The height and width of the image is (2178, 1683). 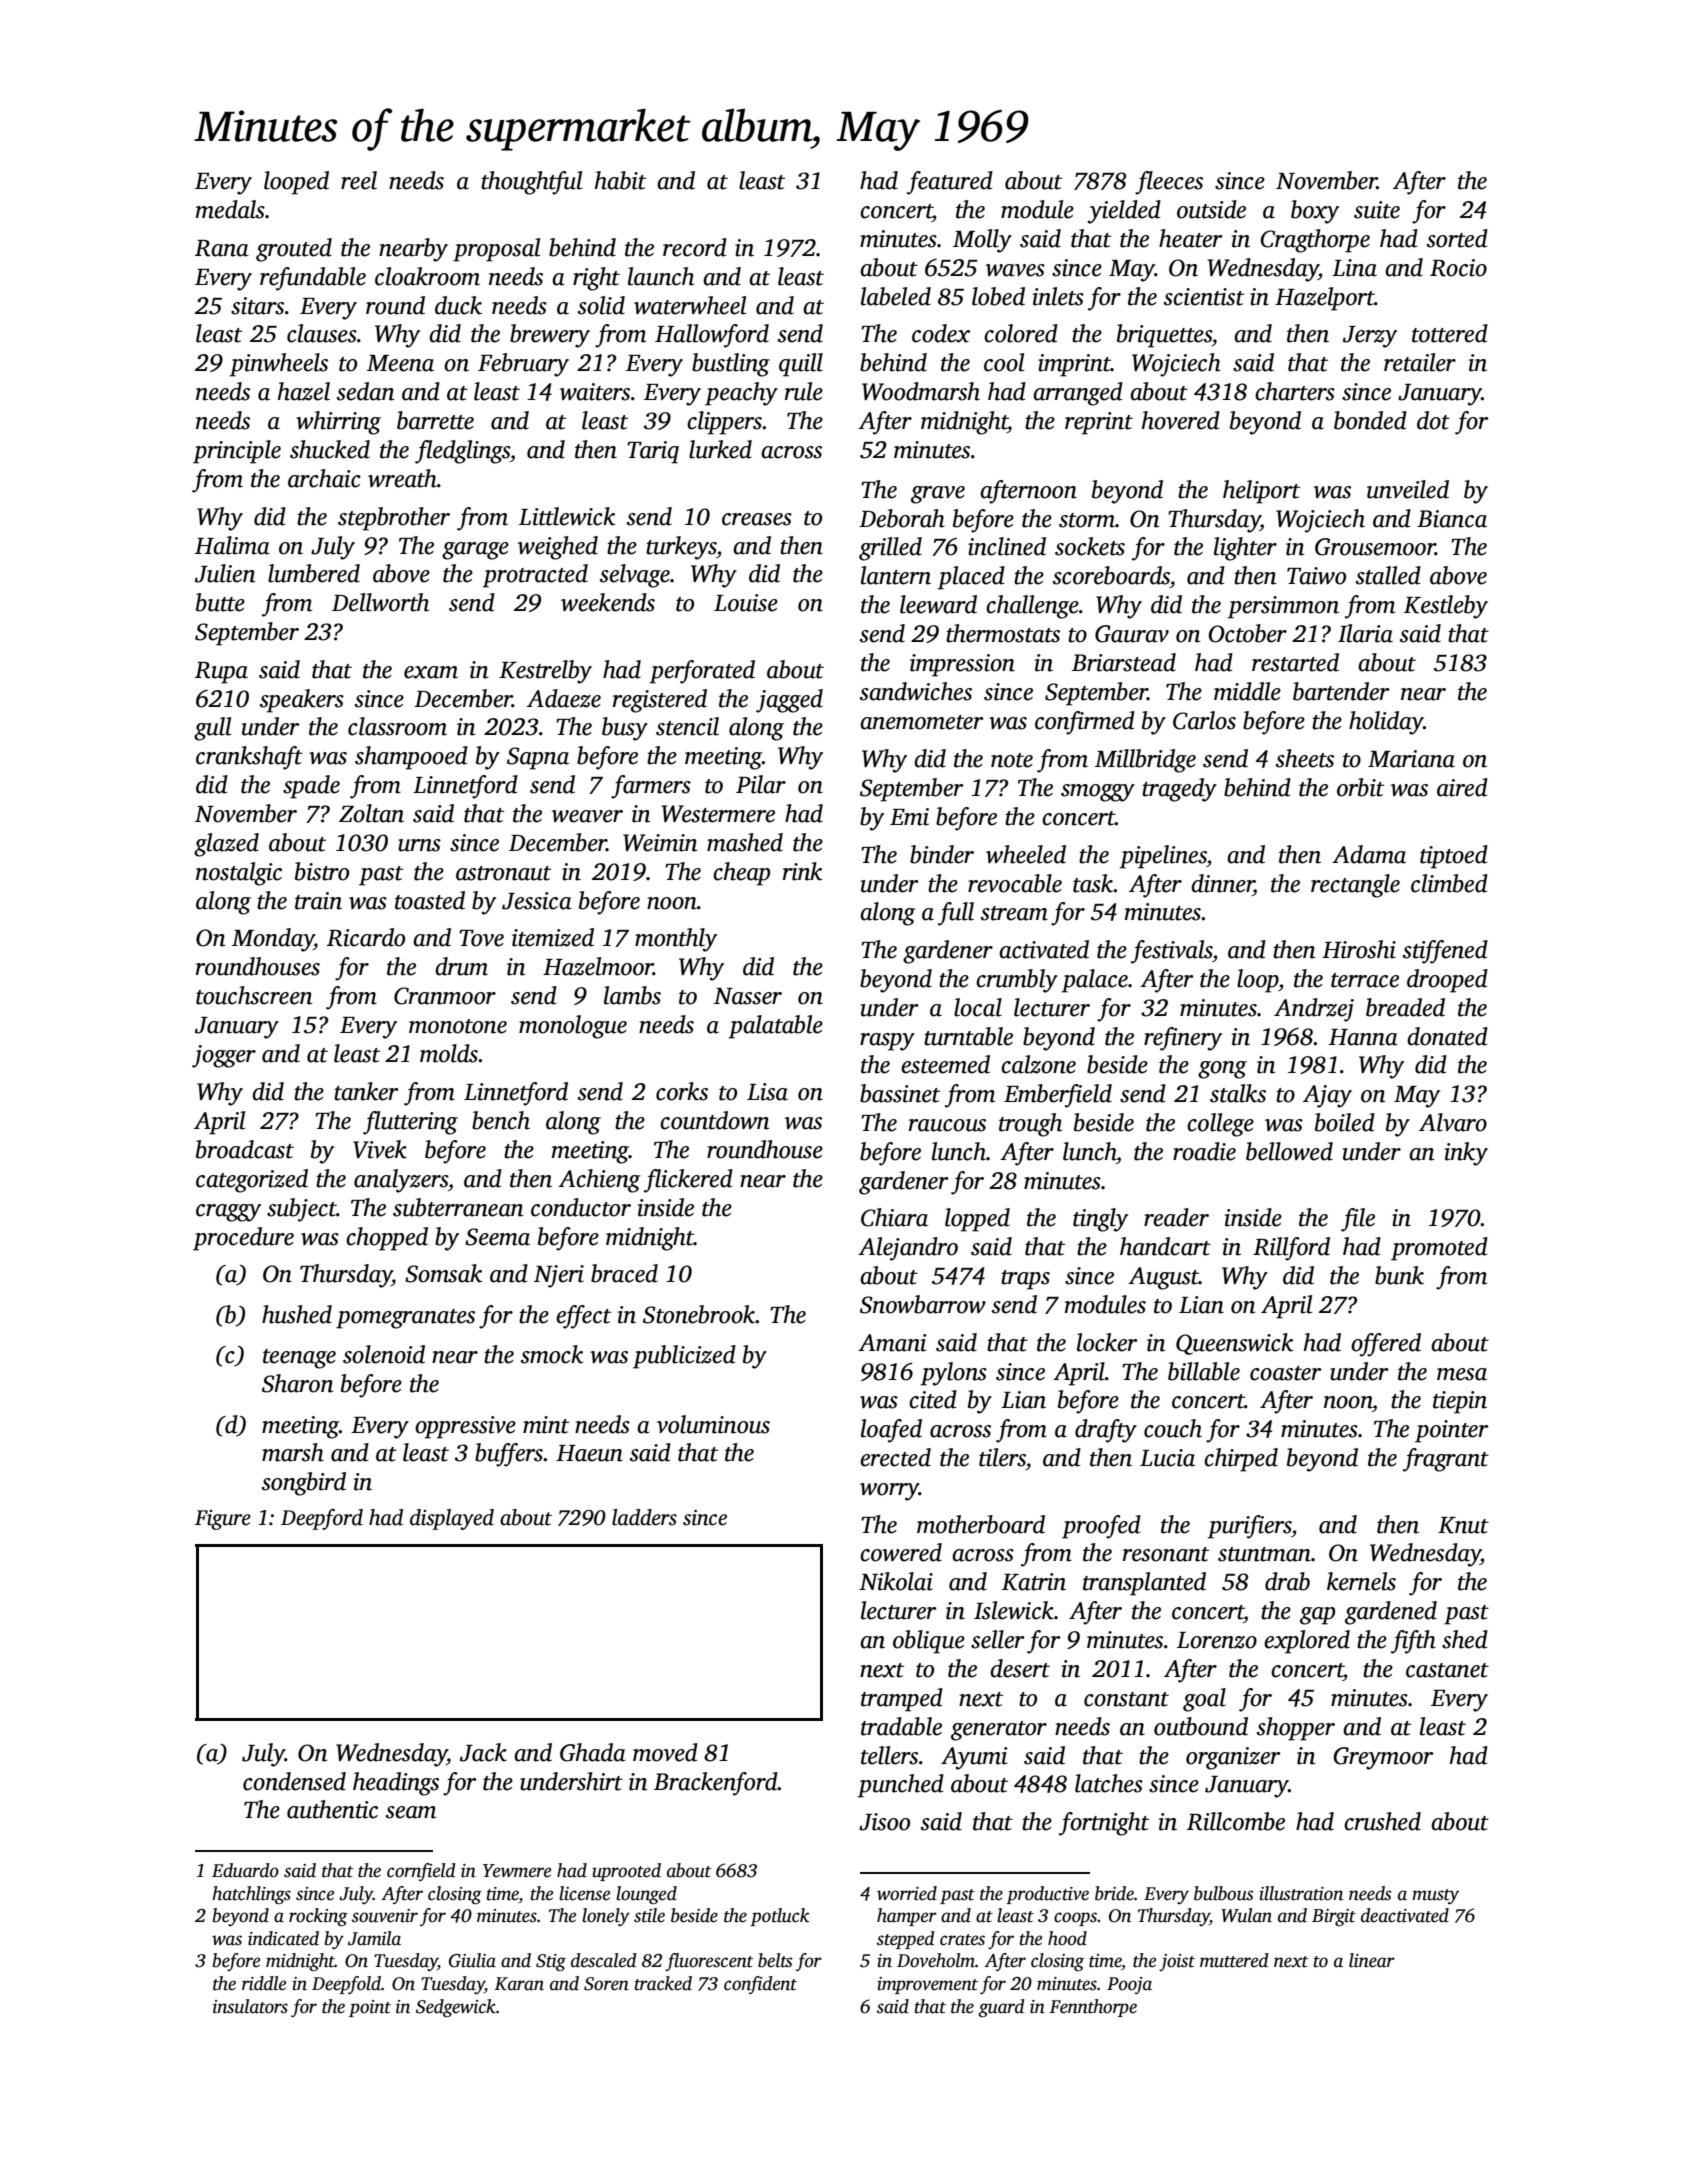 I want to click on Adama, so click(x=1369, y=854).
